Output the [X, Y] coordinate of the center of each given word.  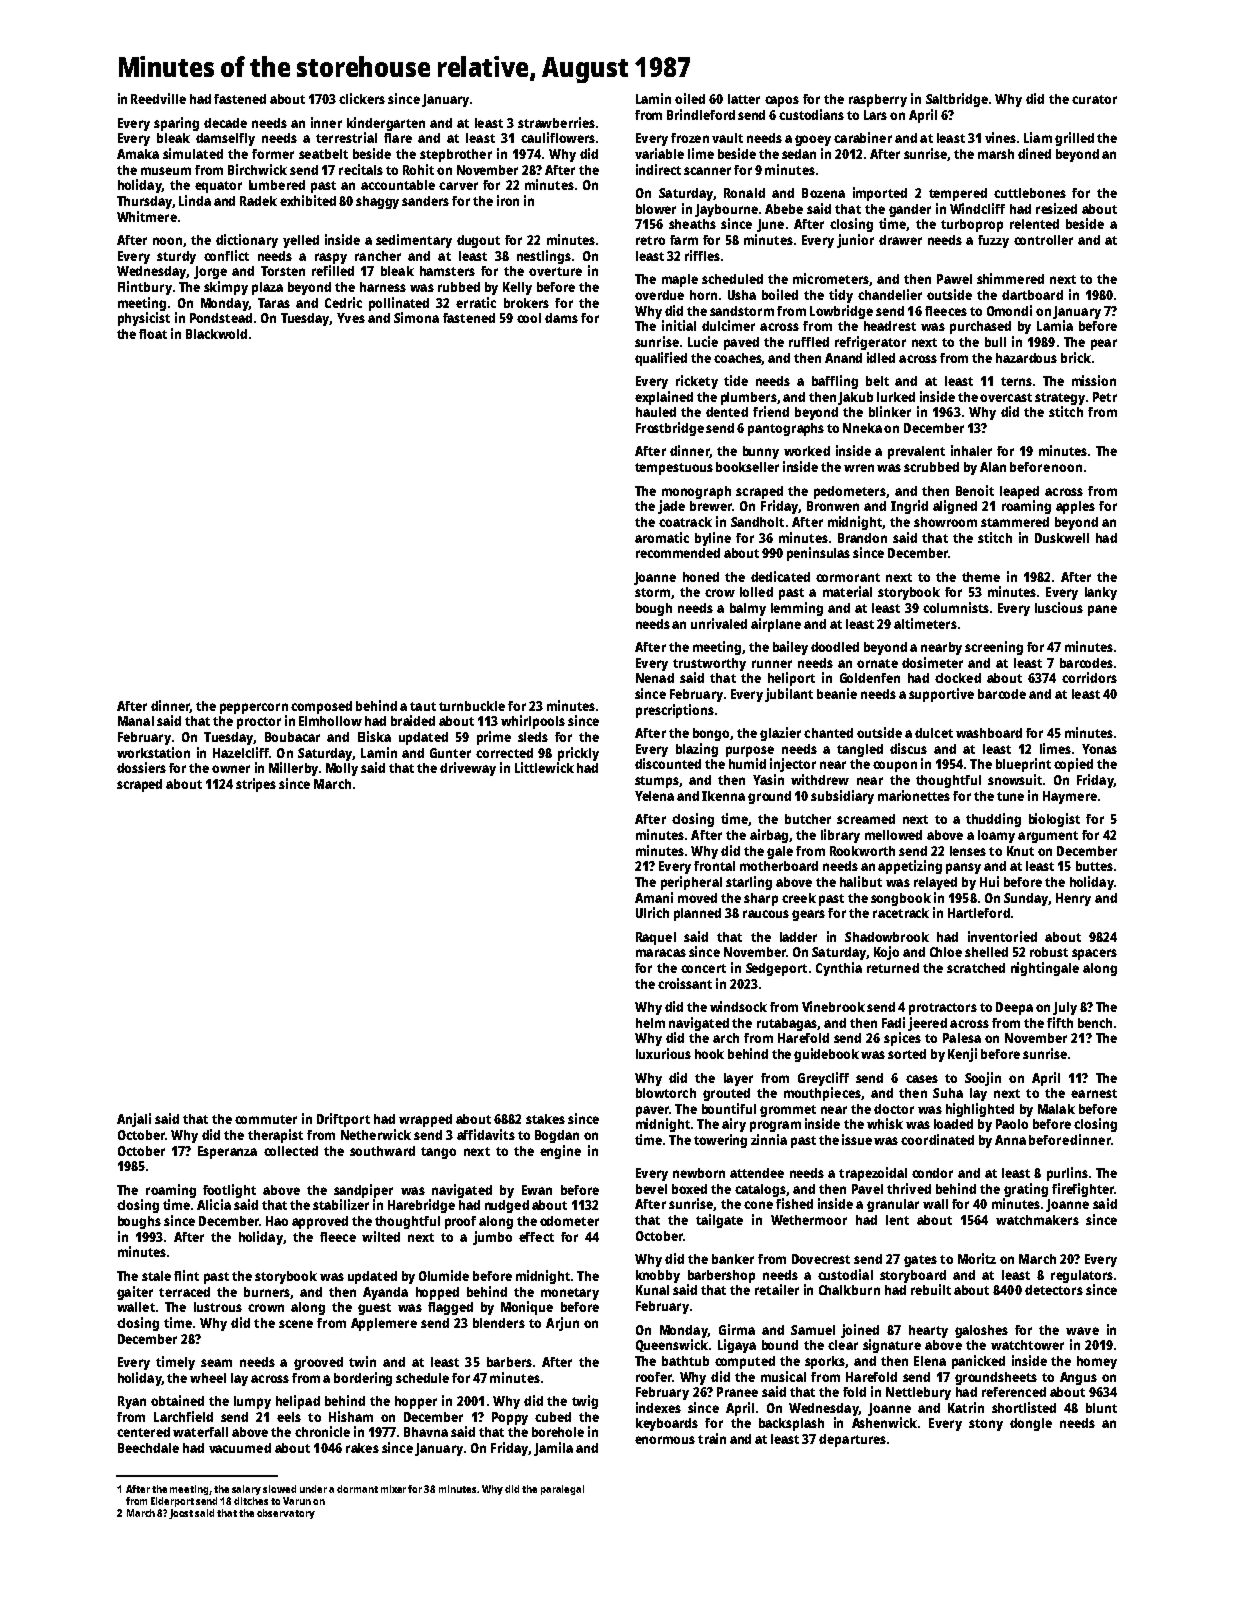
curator [1094, 99]
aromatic [662, 537]
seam [216, 1363]
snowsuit [1015, 779]
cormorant [848, 577]
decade [225, 123]
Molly [342, 769]
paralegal [562, 1490]
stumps [657, 782]
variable [659, 153]
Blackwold [216, 334]
